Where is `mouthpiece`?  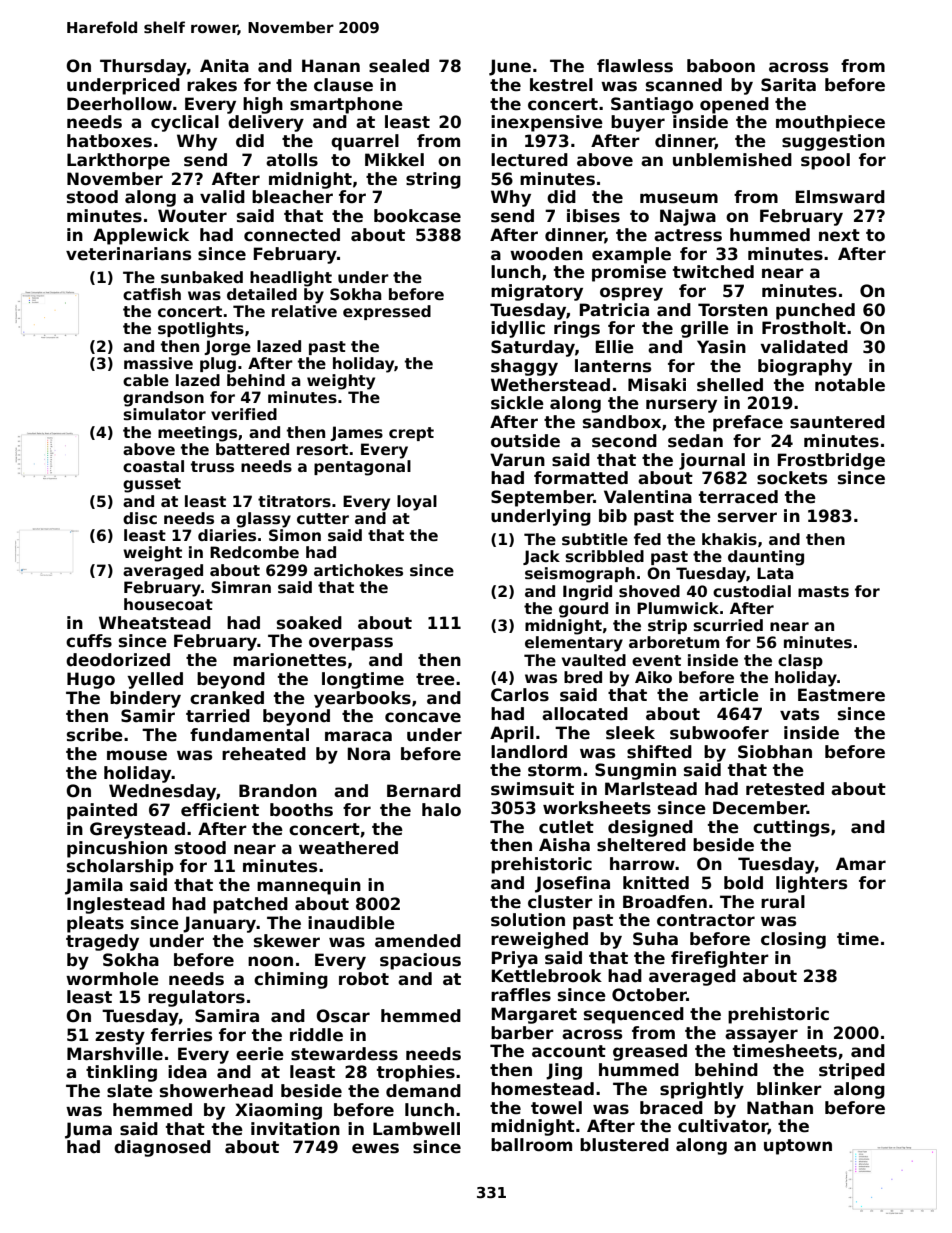 mouthpiece is located at coordinates (830, 123).
